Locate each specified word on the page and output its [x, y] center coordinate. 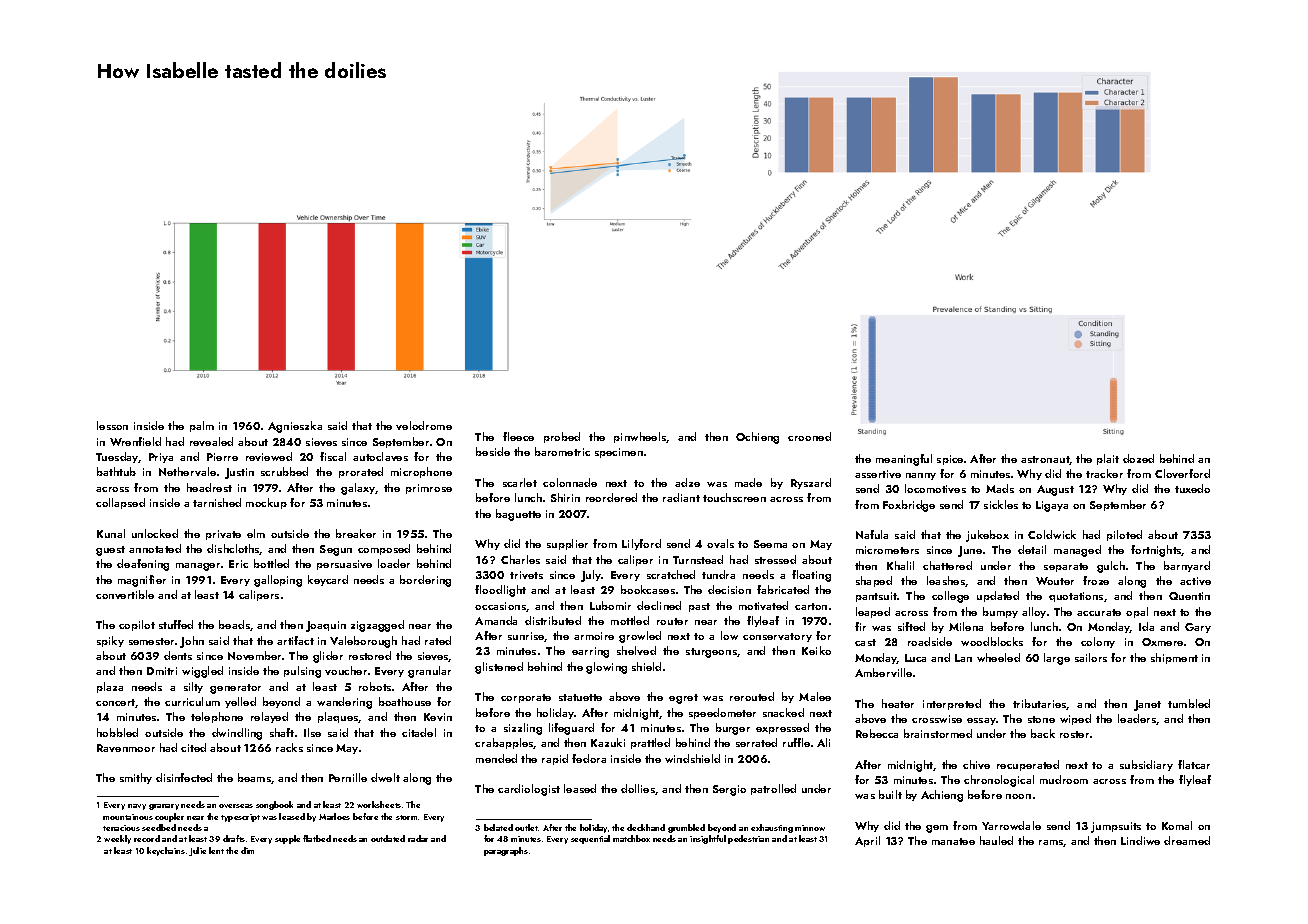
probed [562, 437]
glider [328, 657]
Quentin [1189, 596]
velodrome [424, 425]
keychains [166, 851]
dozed [1138, 458]
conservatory [777, 637]
